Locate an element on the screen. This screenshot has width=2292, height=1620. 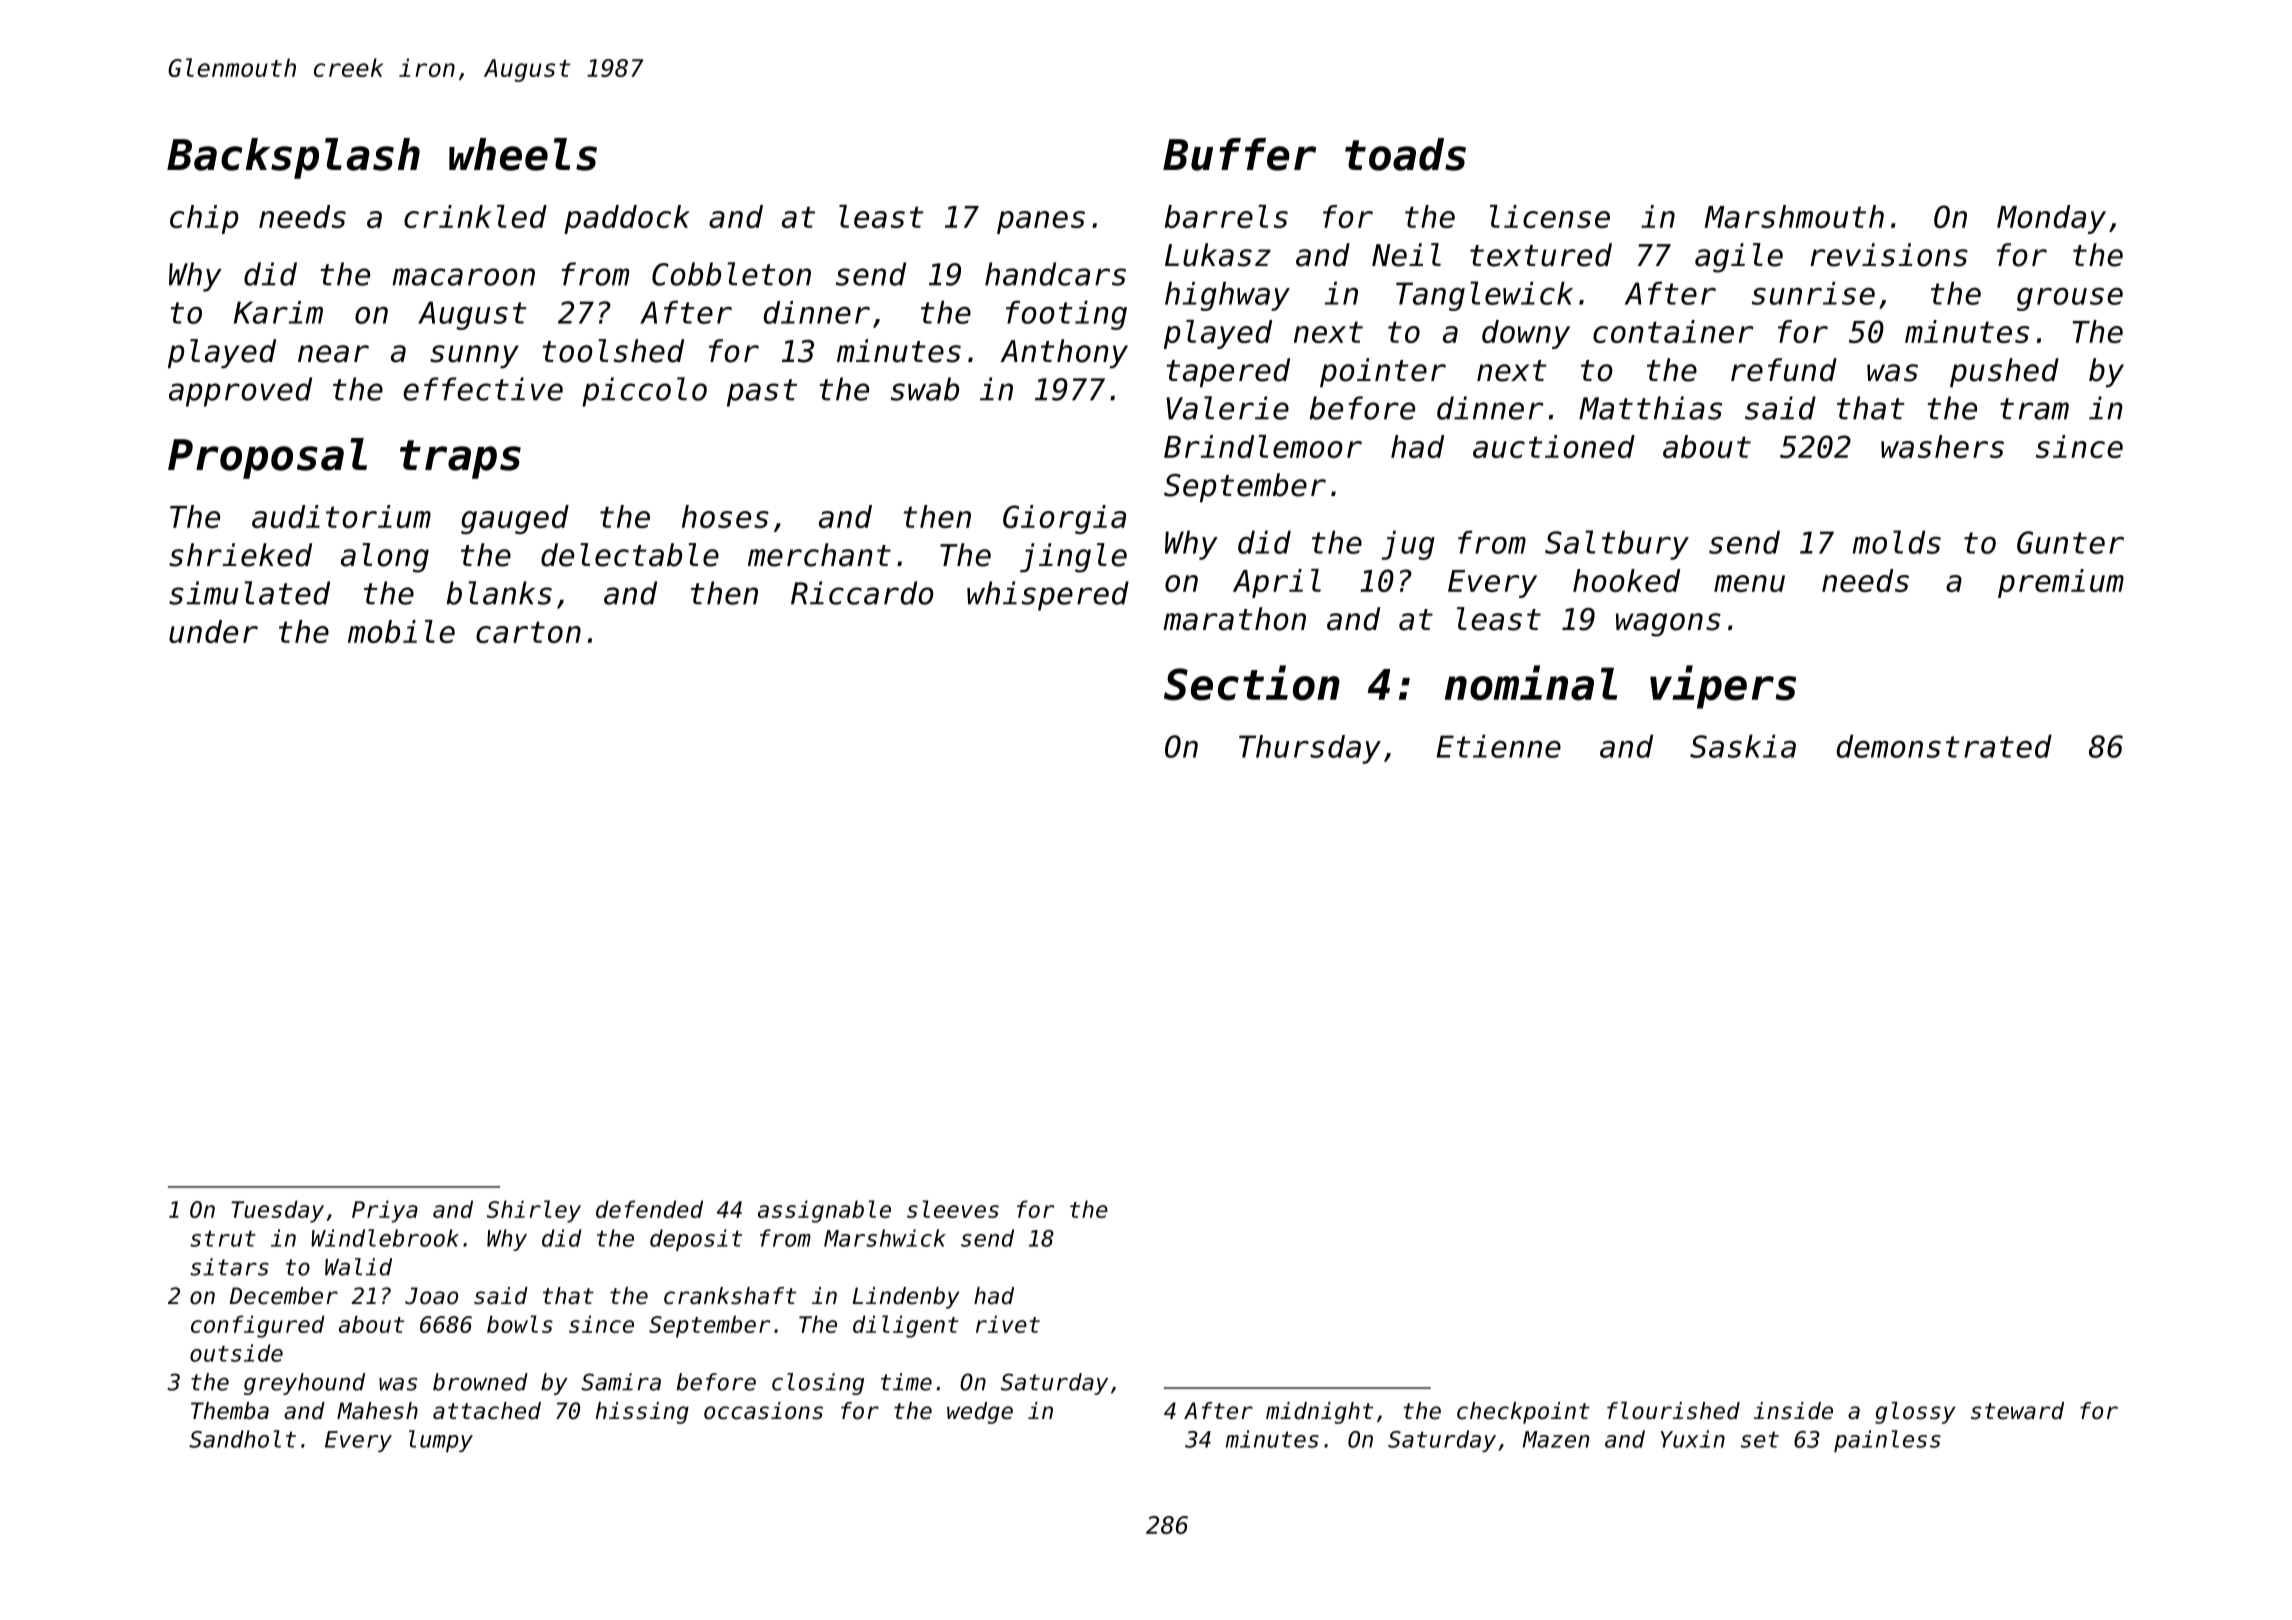
demonstrated is located at coordinates (1944, 746).
